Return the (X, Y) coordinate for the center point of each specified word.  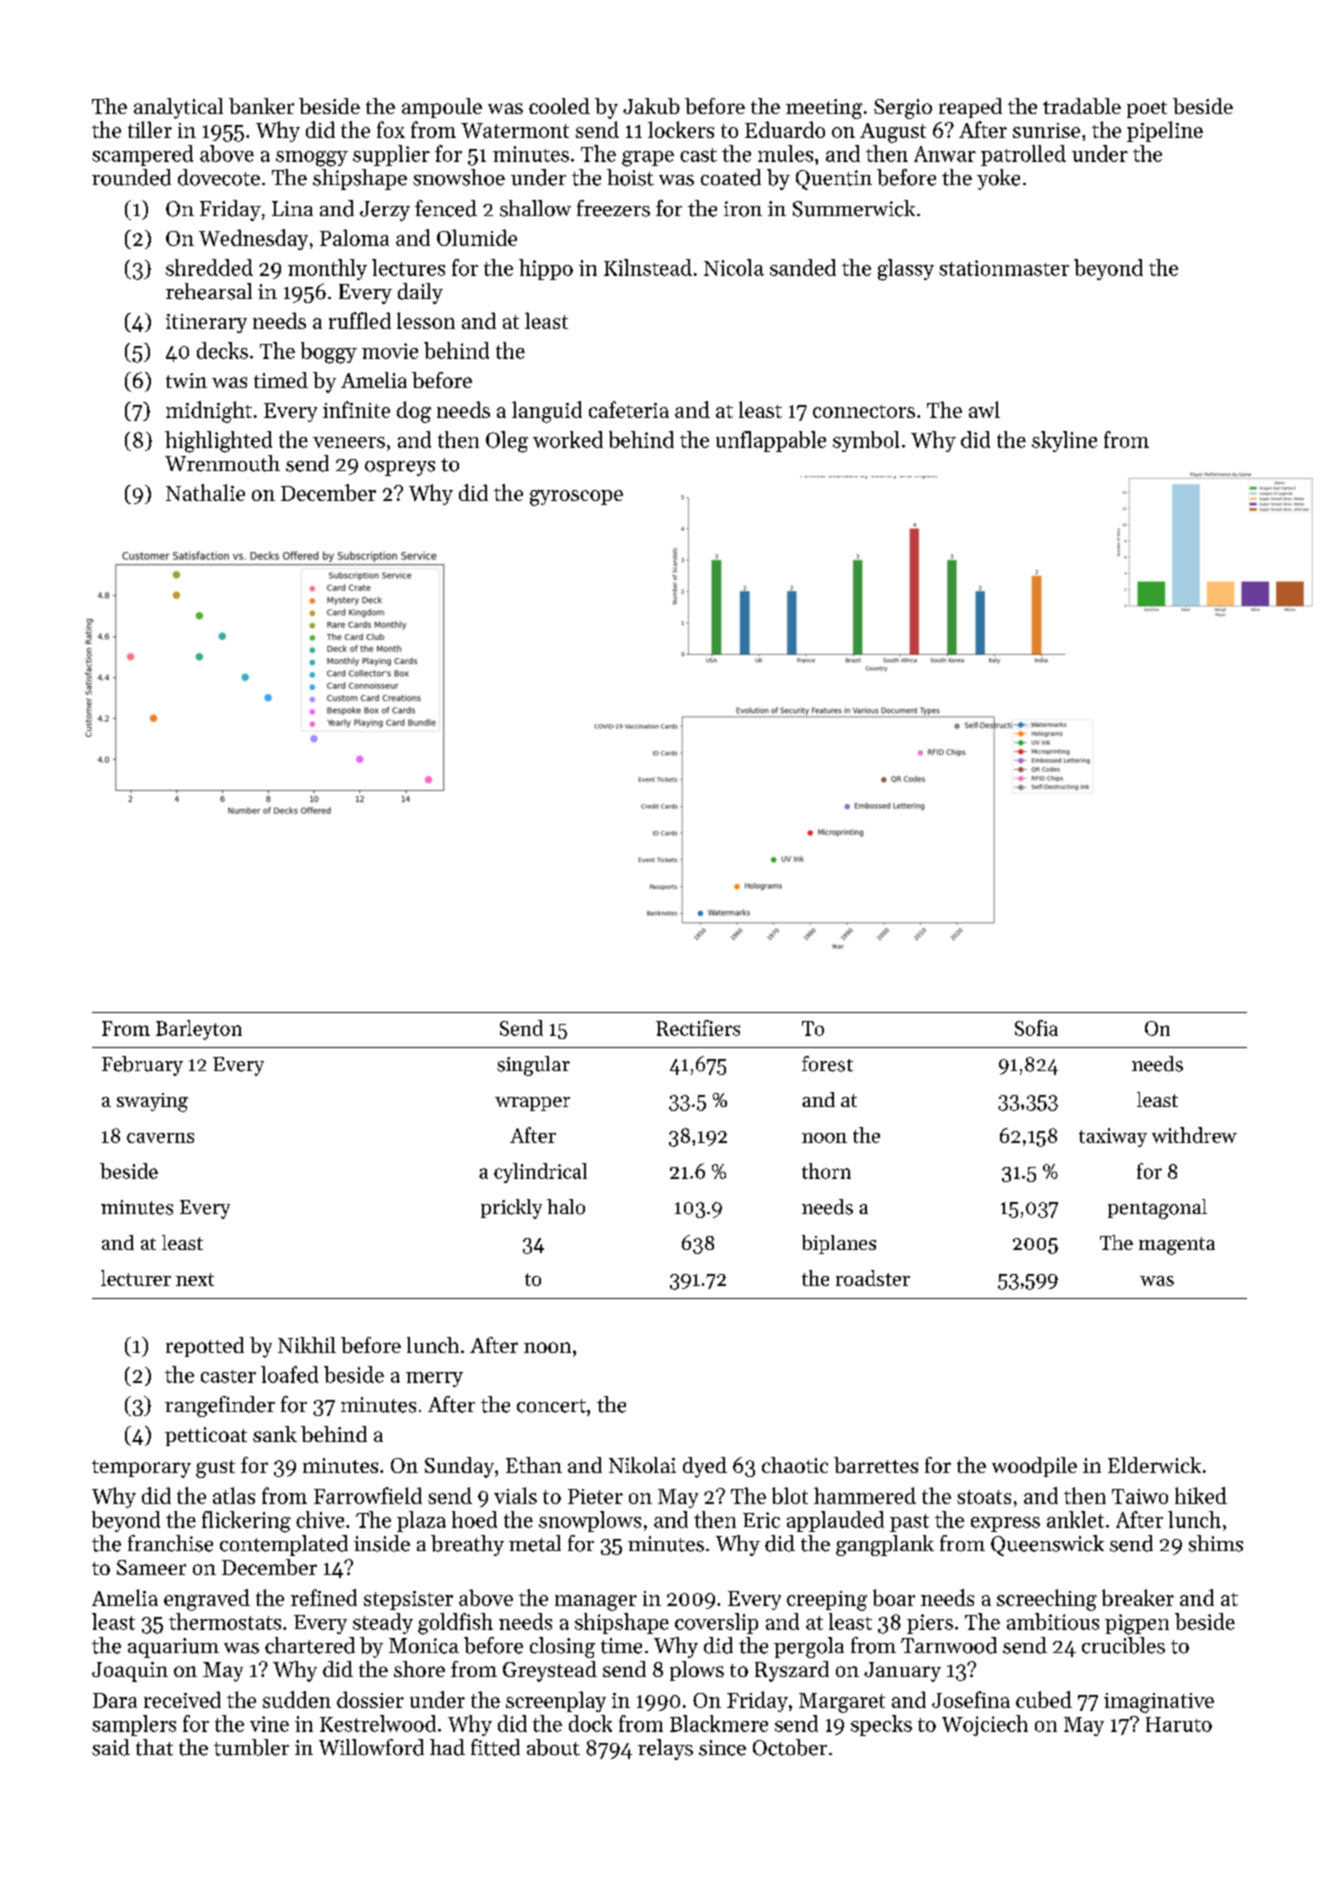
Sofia (1036, 1028)
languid (547, 412)
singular (533, 1066)
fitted (495, 1747)
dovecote (219, 177)
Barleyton (199, 1030)
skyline (1064, 441)
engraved (207, 1600)
